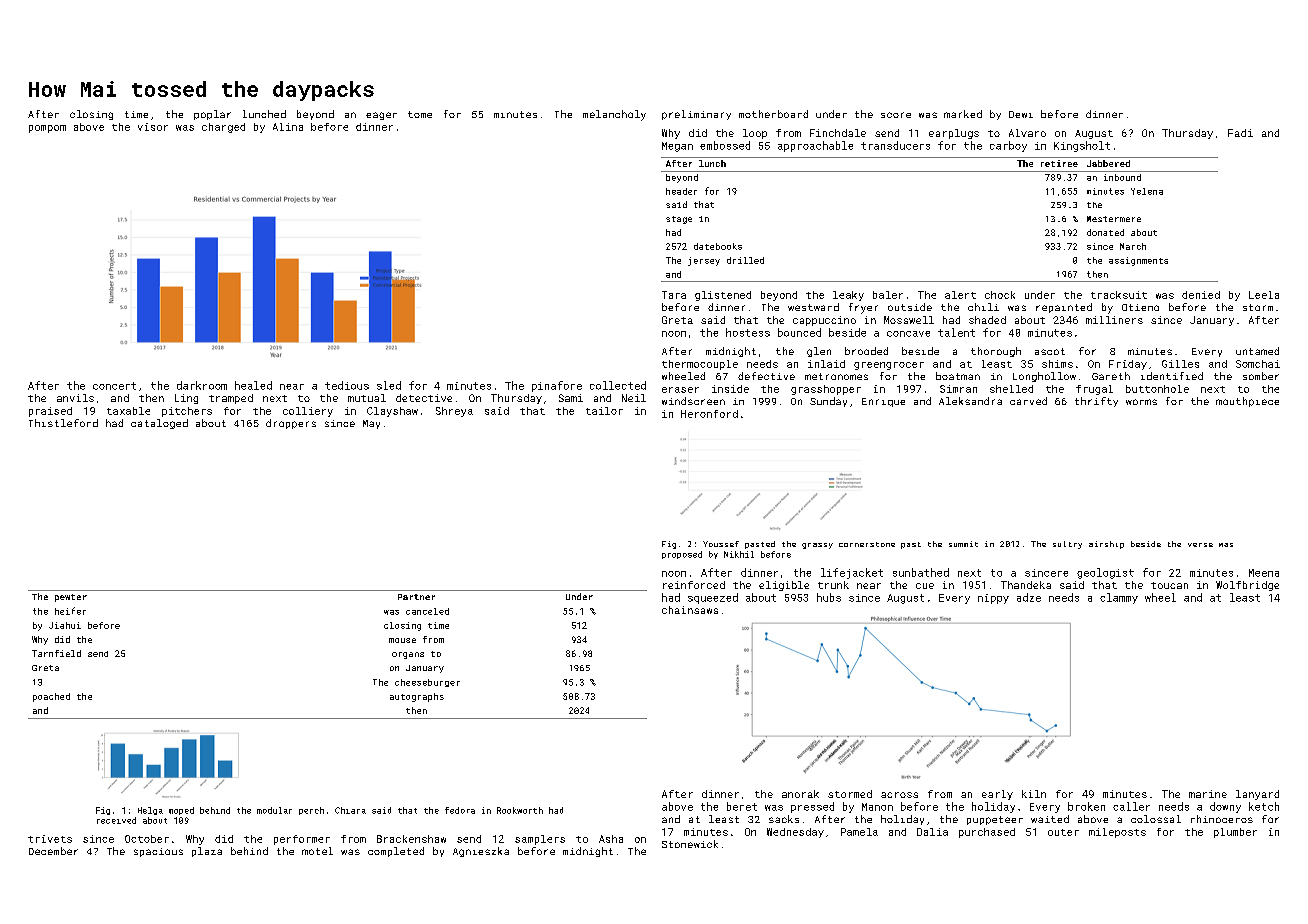 This screenshot has height=924, width=1308. What do you see at coordinates (1200, 545) in the screenshot?
I see `verse` at bounding box center [1200, 545].
